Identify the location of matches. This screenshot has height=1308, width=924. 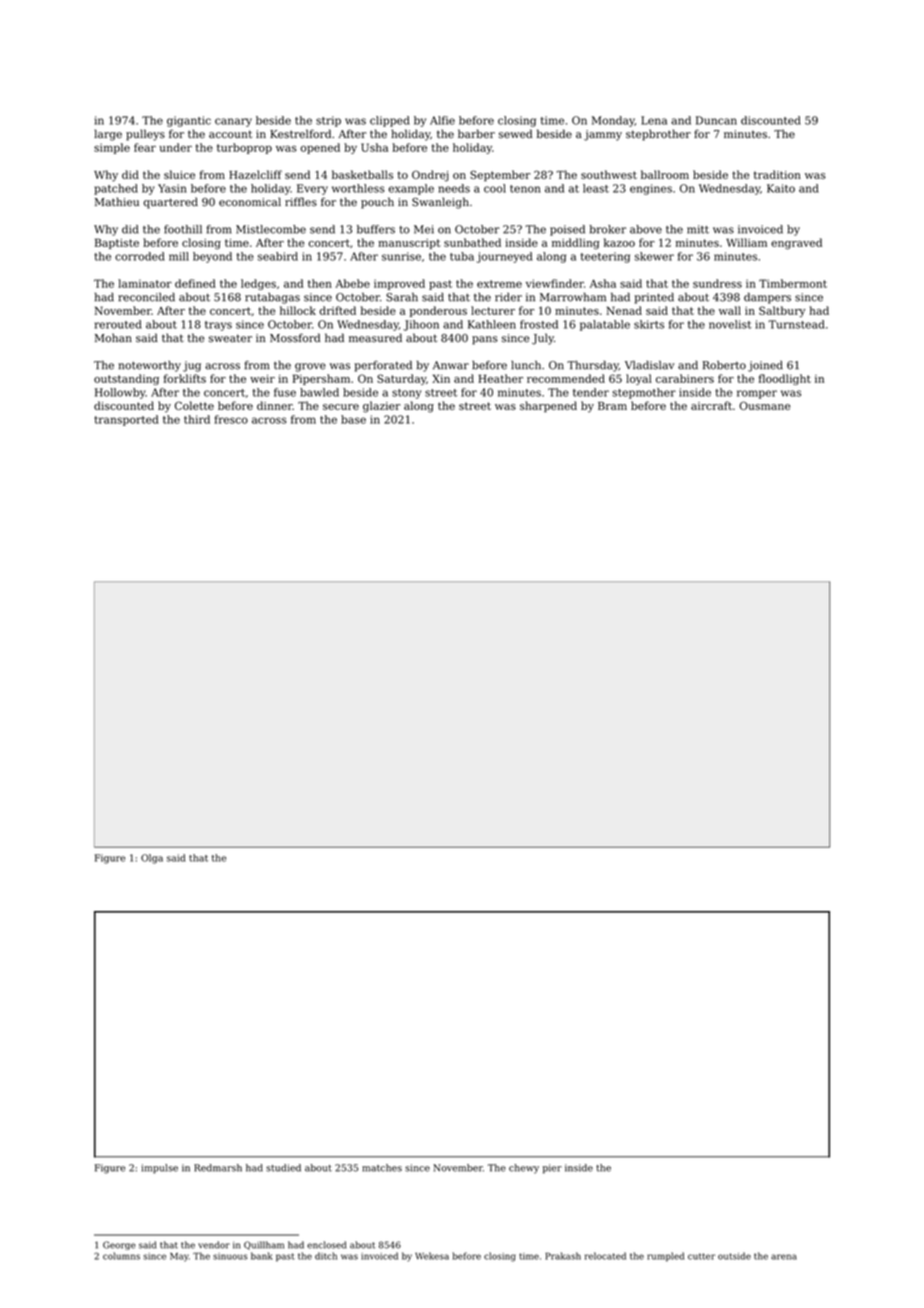
(382, 1168).
